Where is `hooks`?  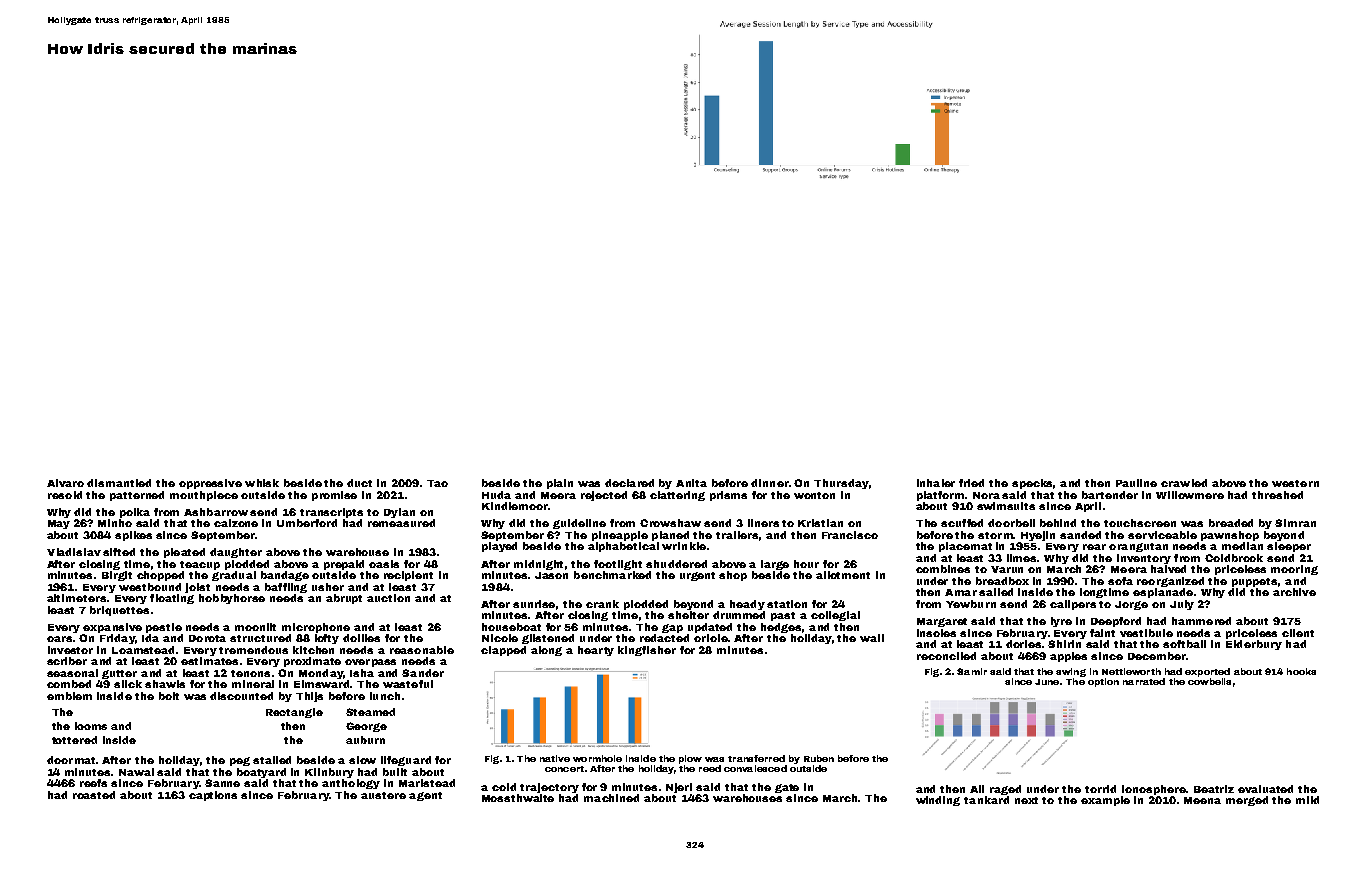 hooks is located at coordinates (1301, 671).
